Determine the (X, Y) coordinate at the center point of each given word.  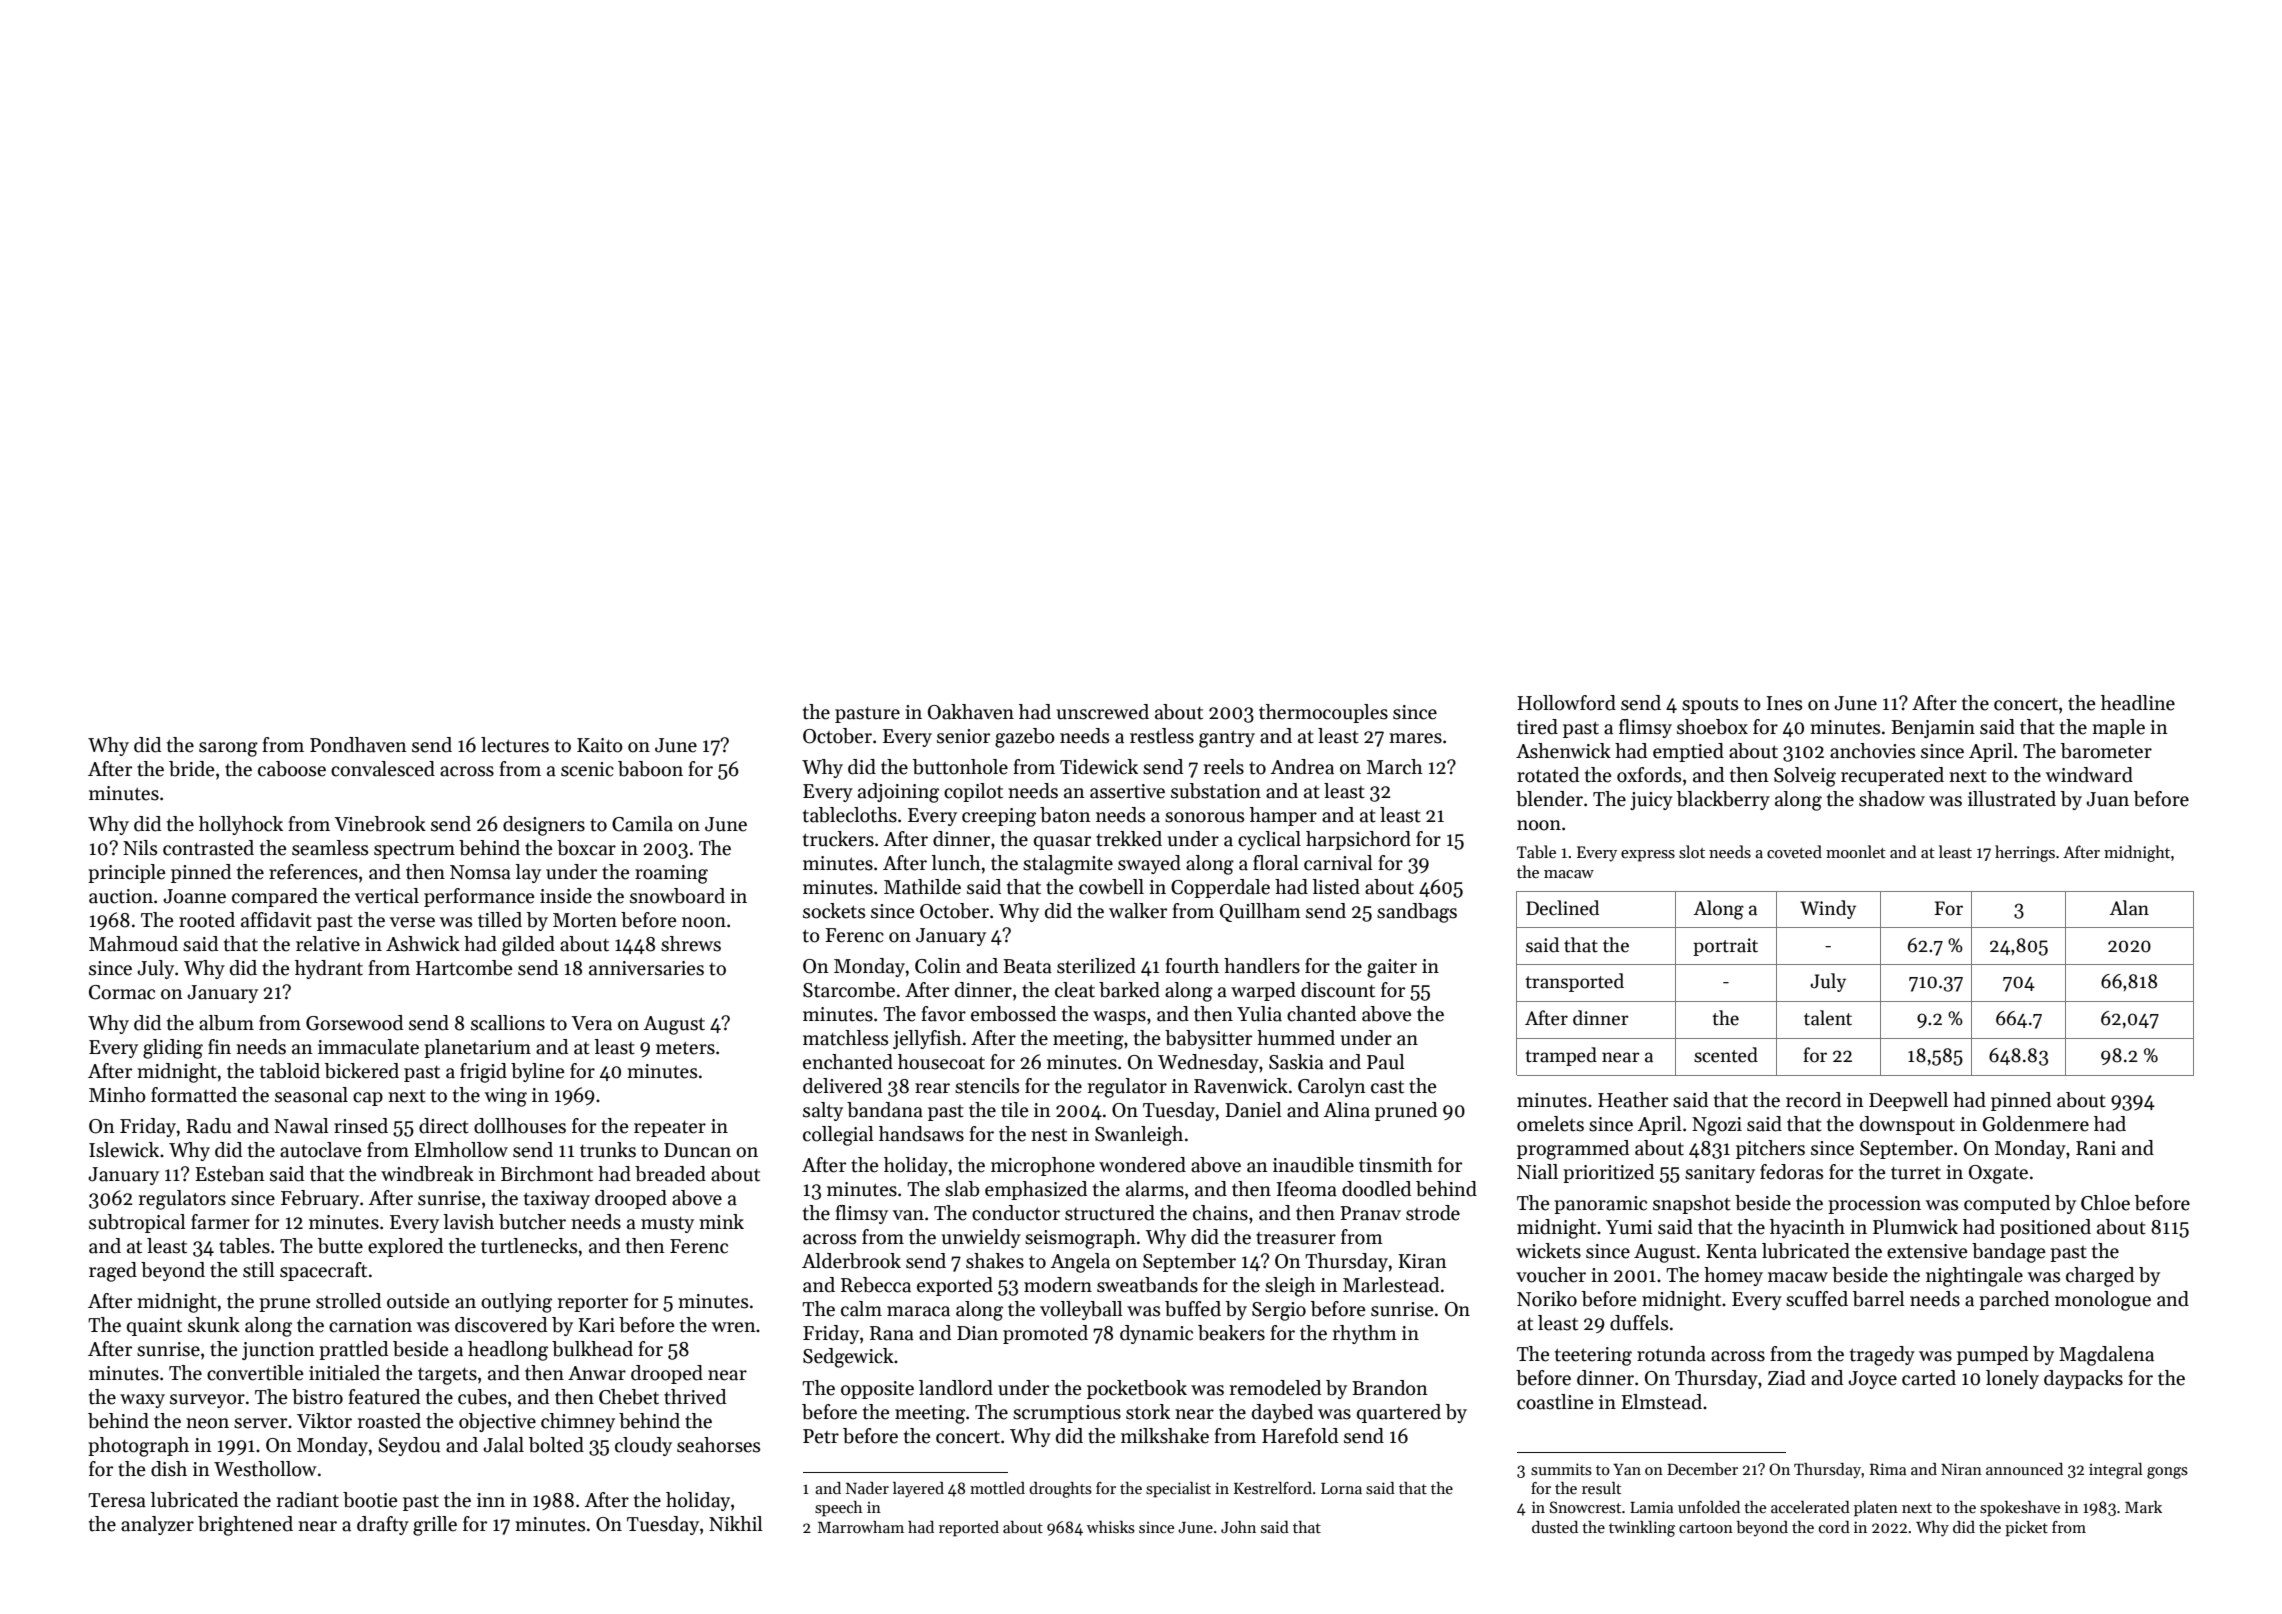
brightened (245, 1526)
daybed (1282, 1413)
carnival (1338, 863)
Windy (1828, 909)
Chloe (2105, 1203)
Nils (140, 848)
